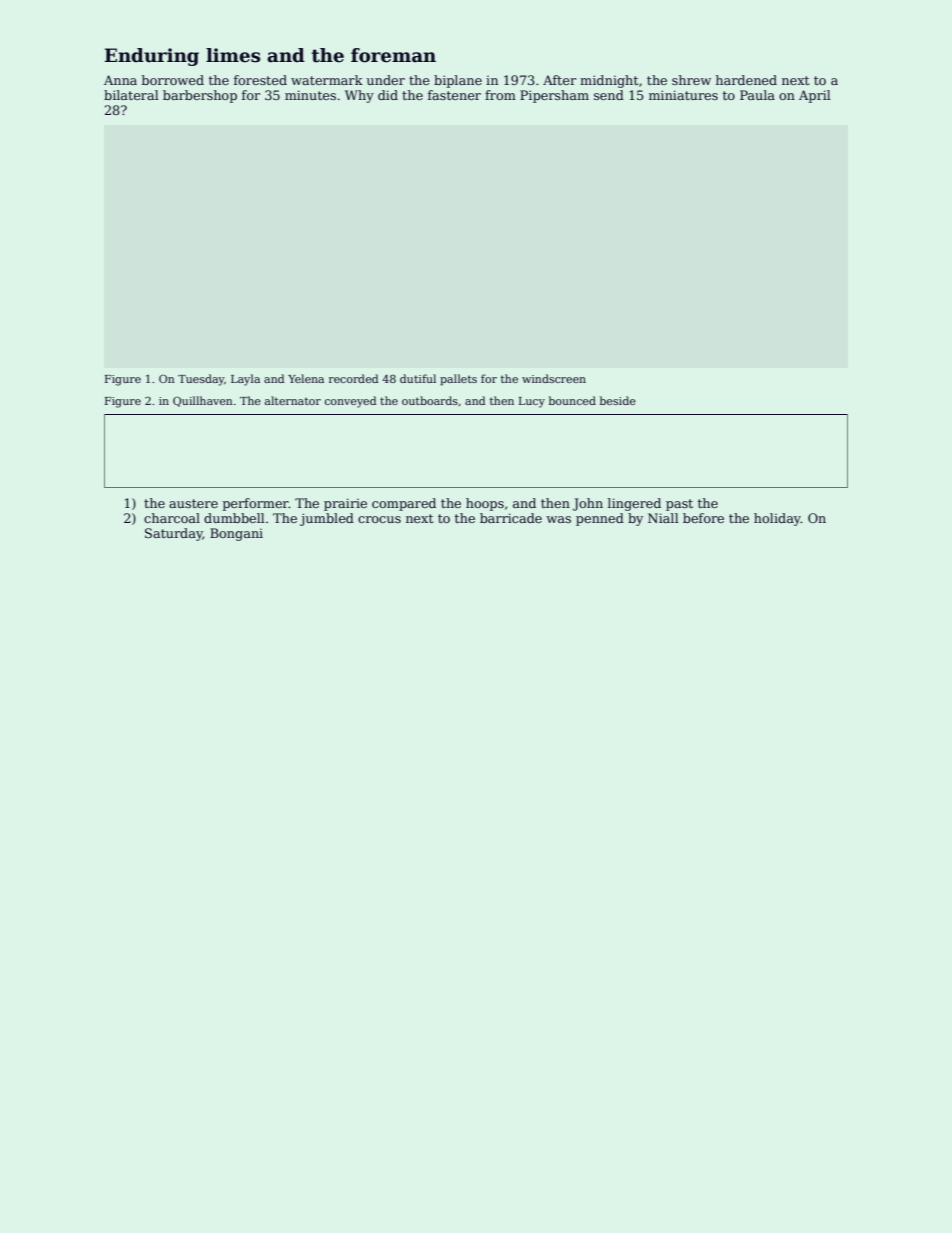 This screenshot has height=1233, width=952. I want to click on conveyed, so click(350, 402).
